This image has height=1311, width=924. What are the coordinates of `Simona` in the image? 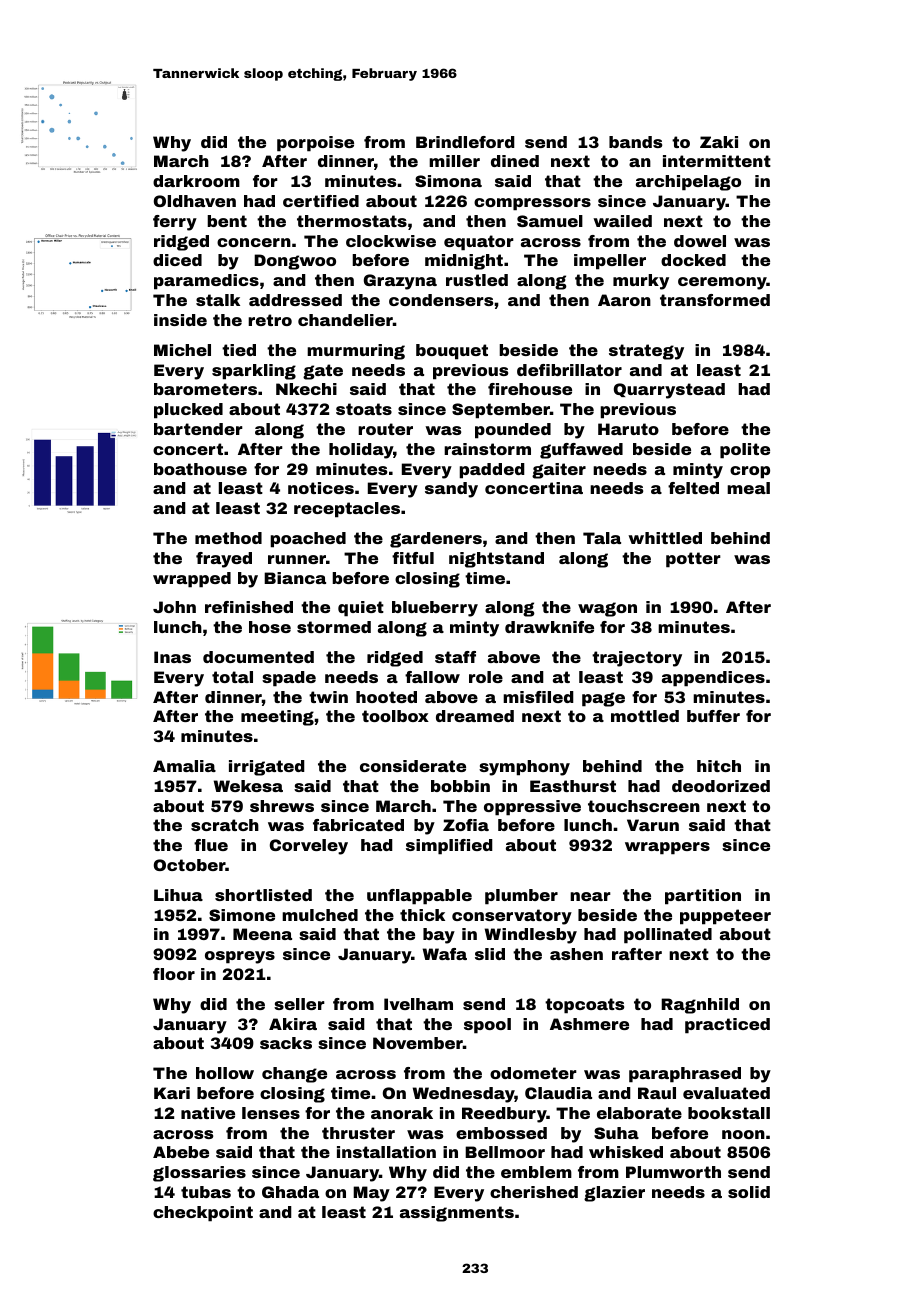 It's located at (448, 181).
